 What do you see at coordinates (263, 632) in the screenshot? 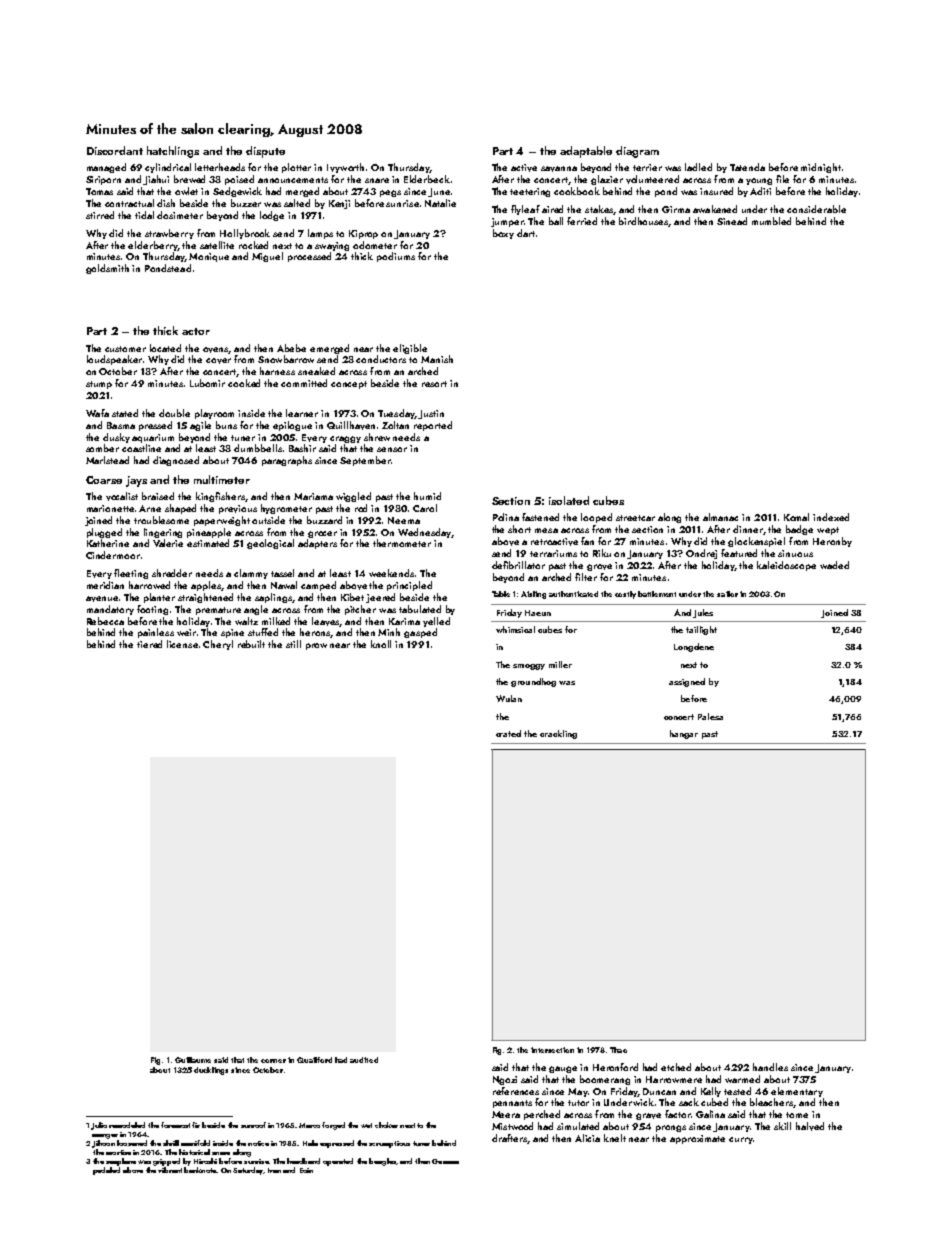
I see `stuffed` at bounding box center [263, 632].
